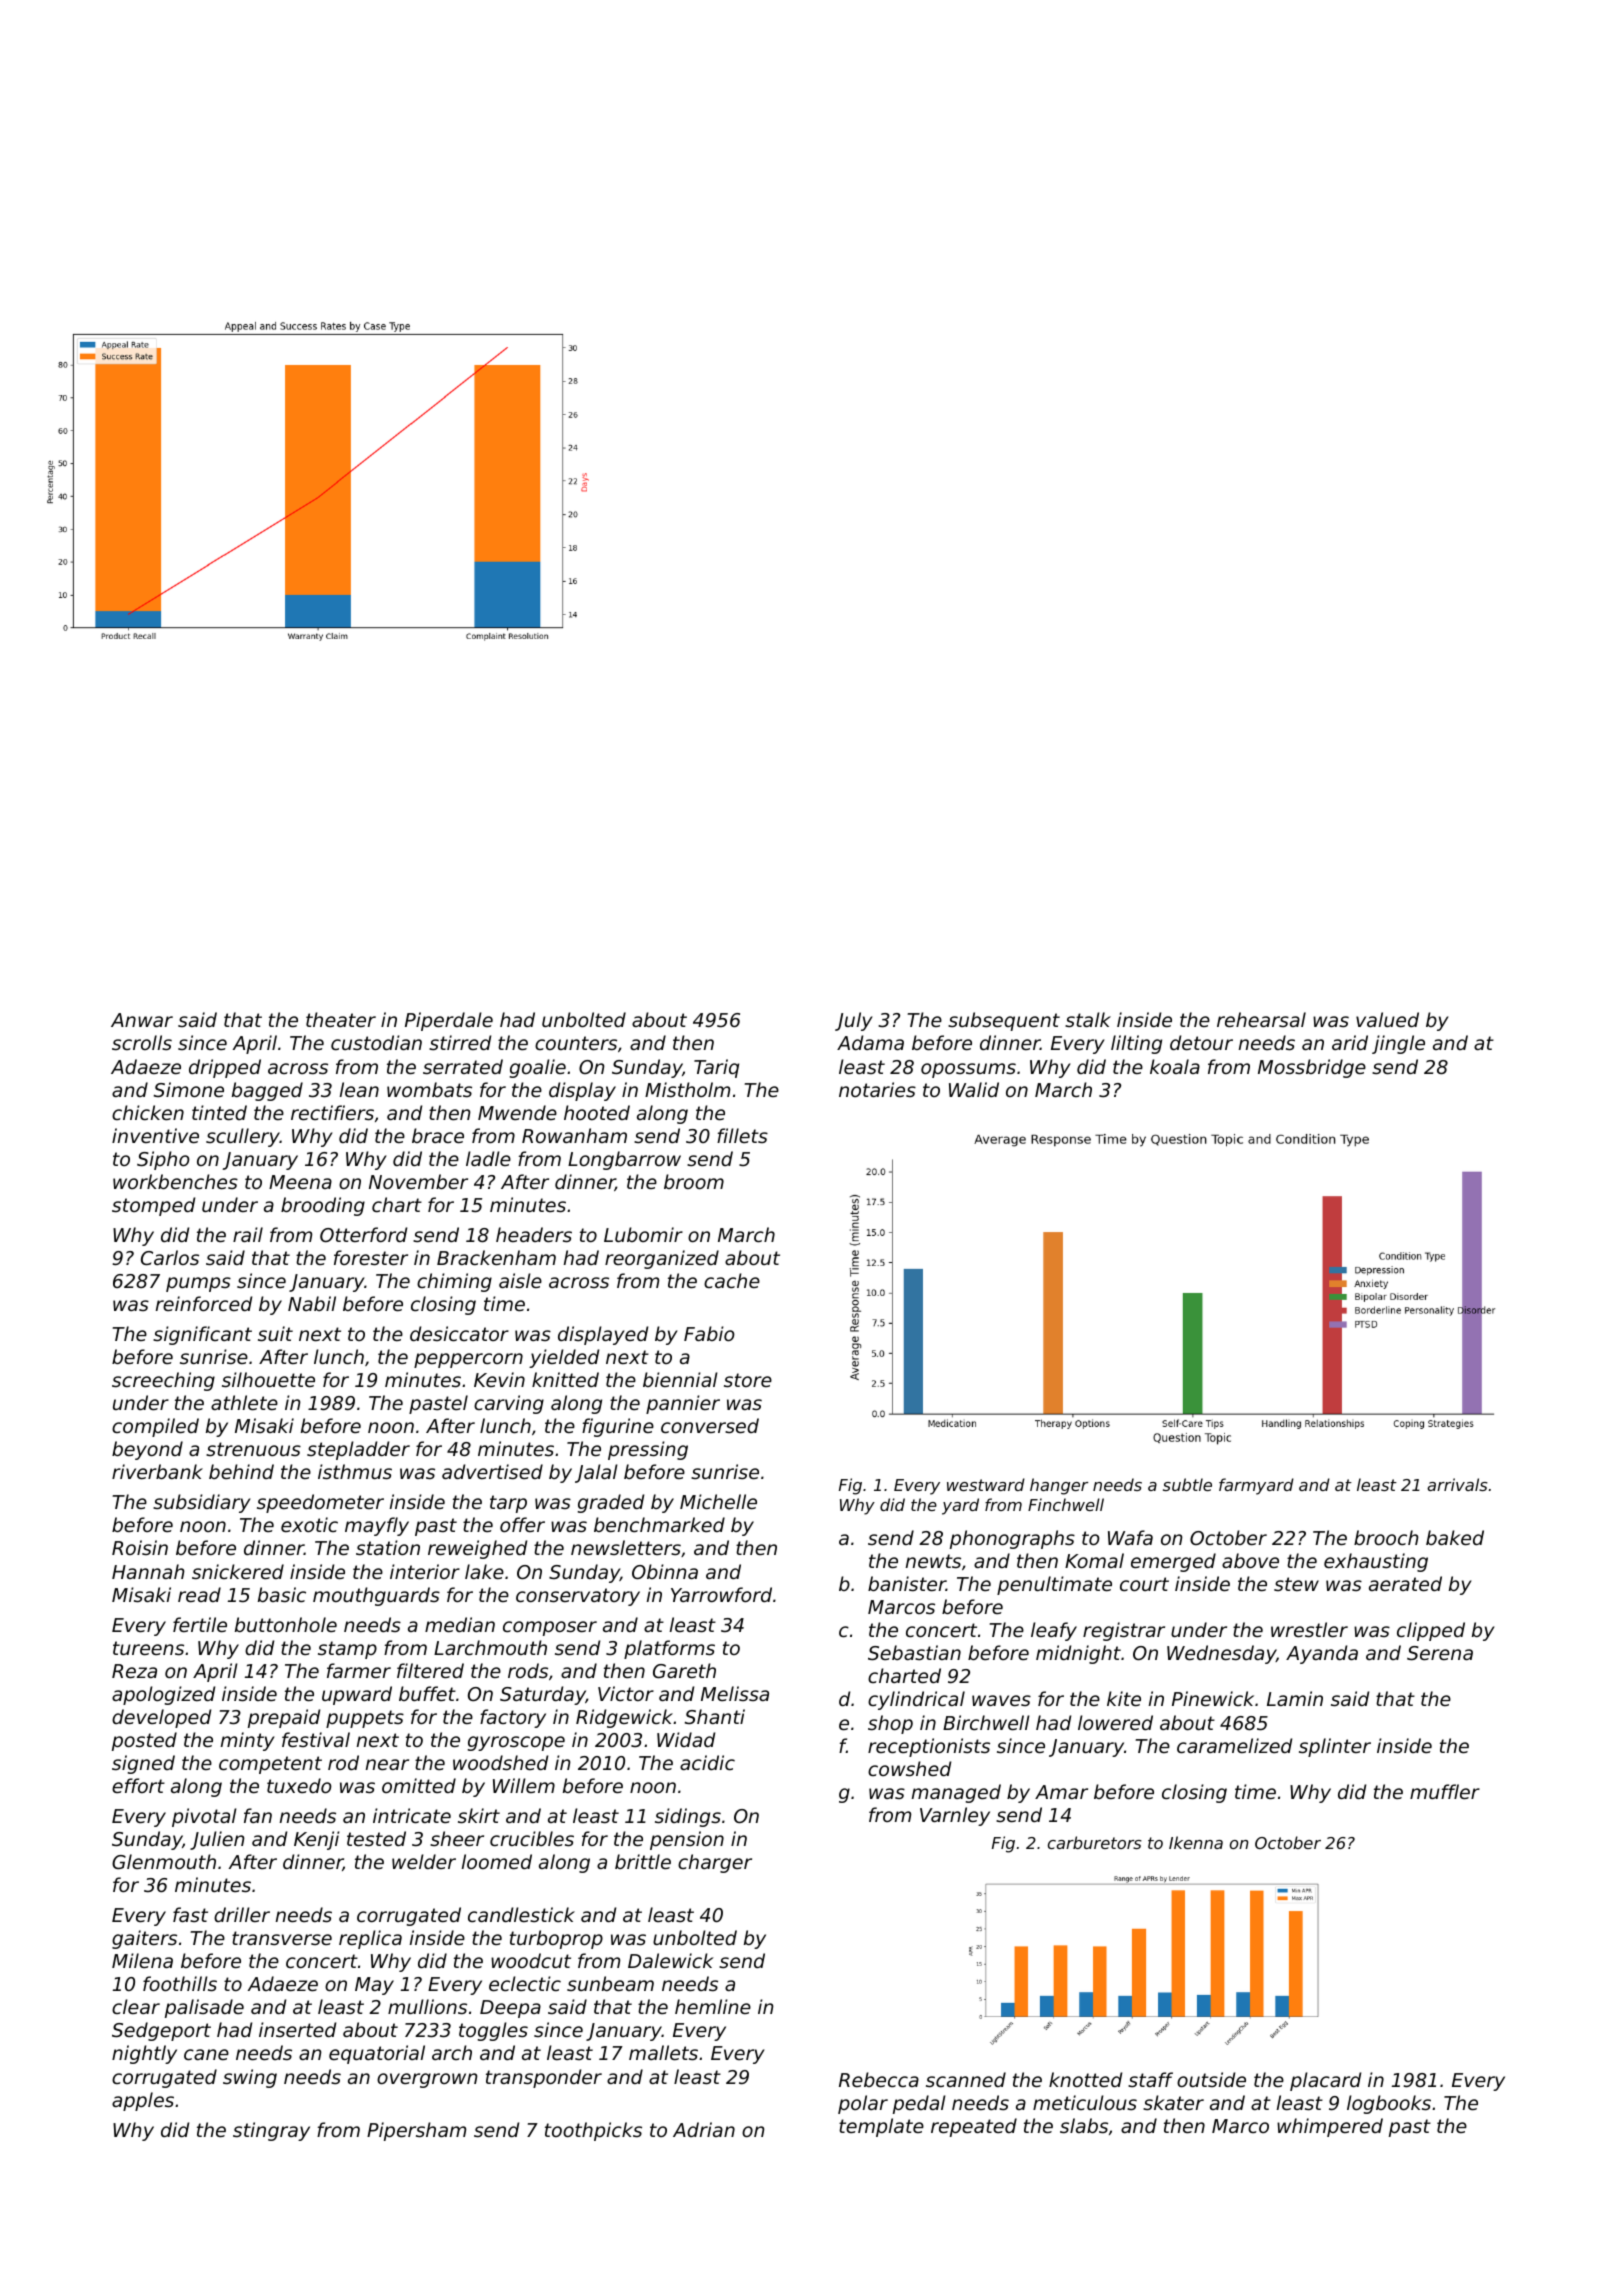 The width and height of the screenshot is (1620, 2292). What do you see at coordinates (359, 1670) in the screenshot?
I see `farmer` at bounding box center [359, 1670].
